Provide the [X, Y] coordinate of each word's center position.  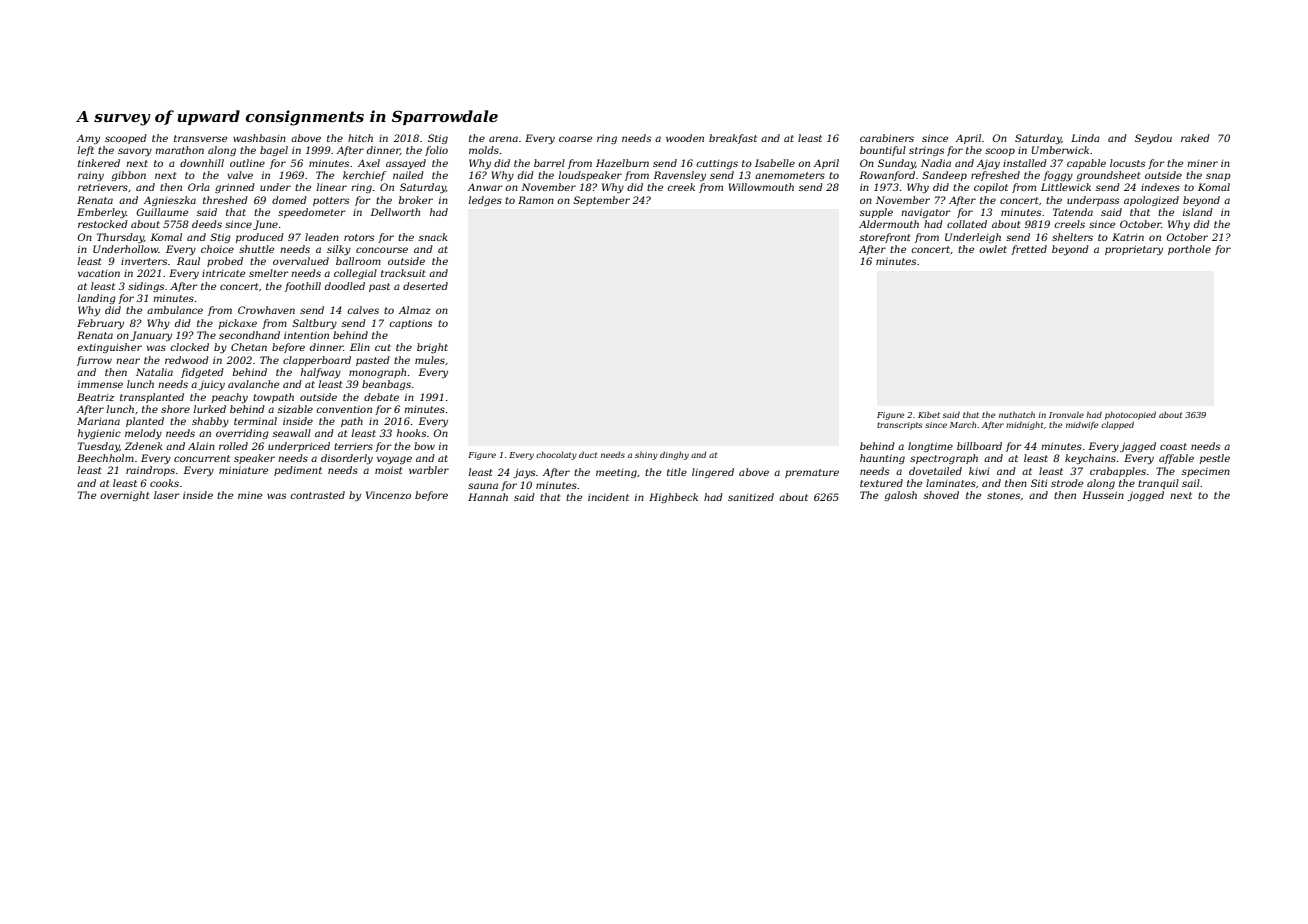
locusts [1127, 163]
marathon [179, 150]
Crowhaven [266, 310]
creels [1069, 224]
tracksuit [403, 273]
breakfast [733, 139]
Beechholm [105, 458]
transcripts [899, 426]
